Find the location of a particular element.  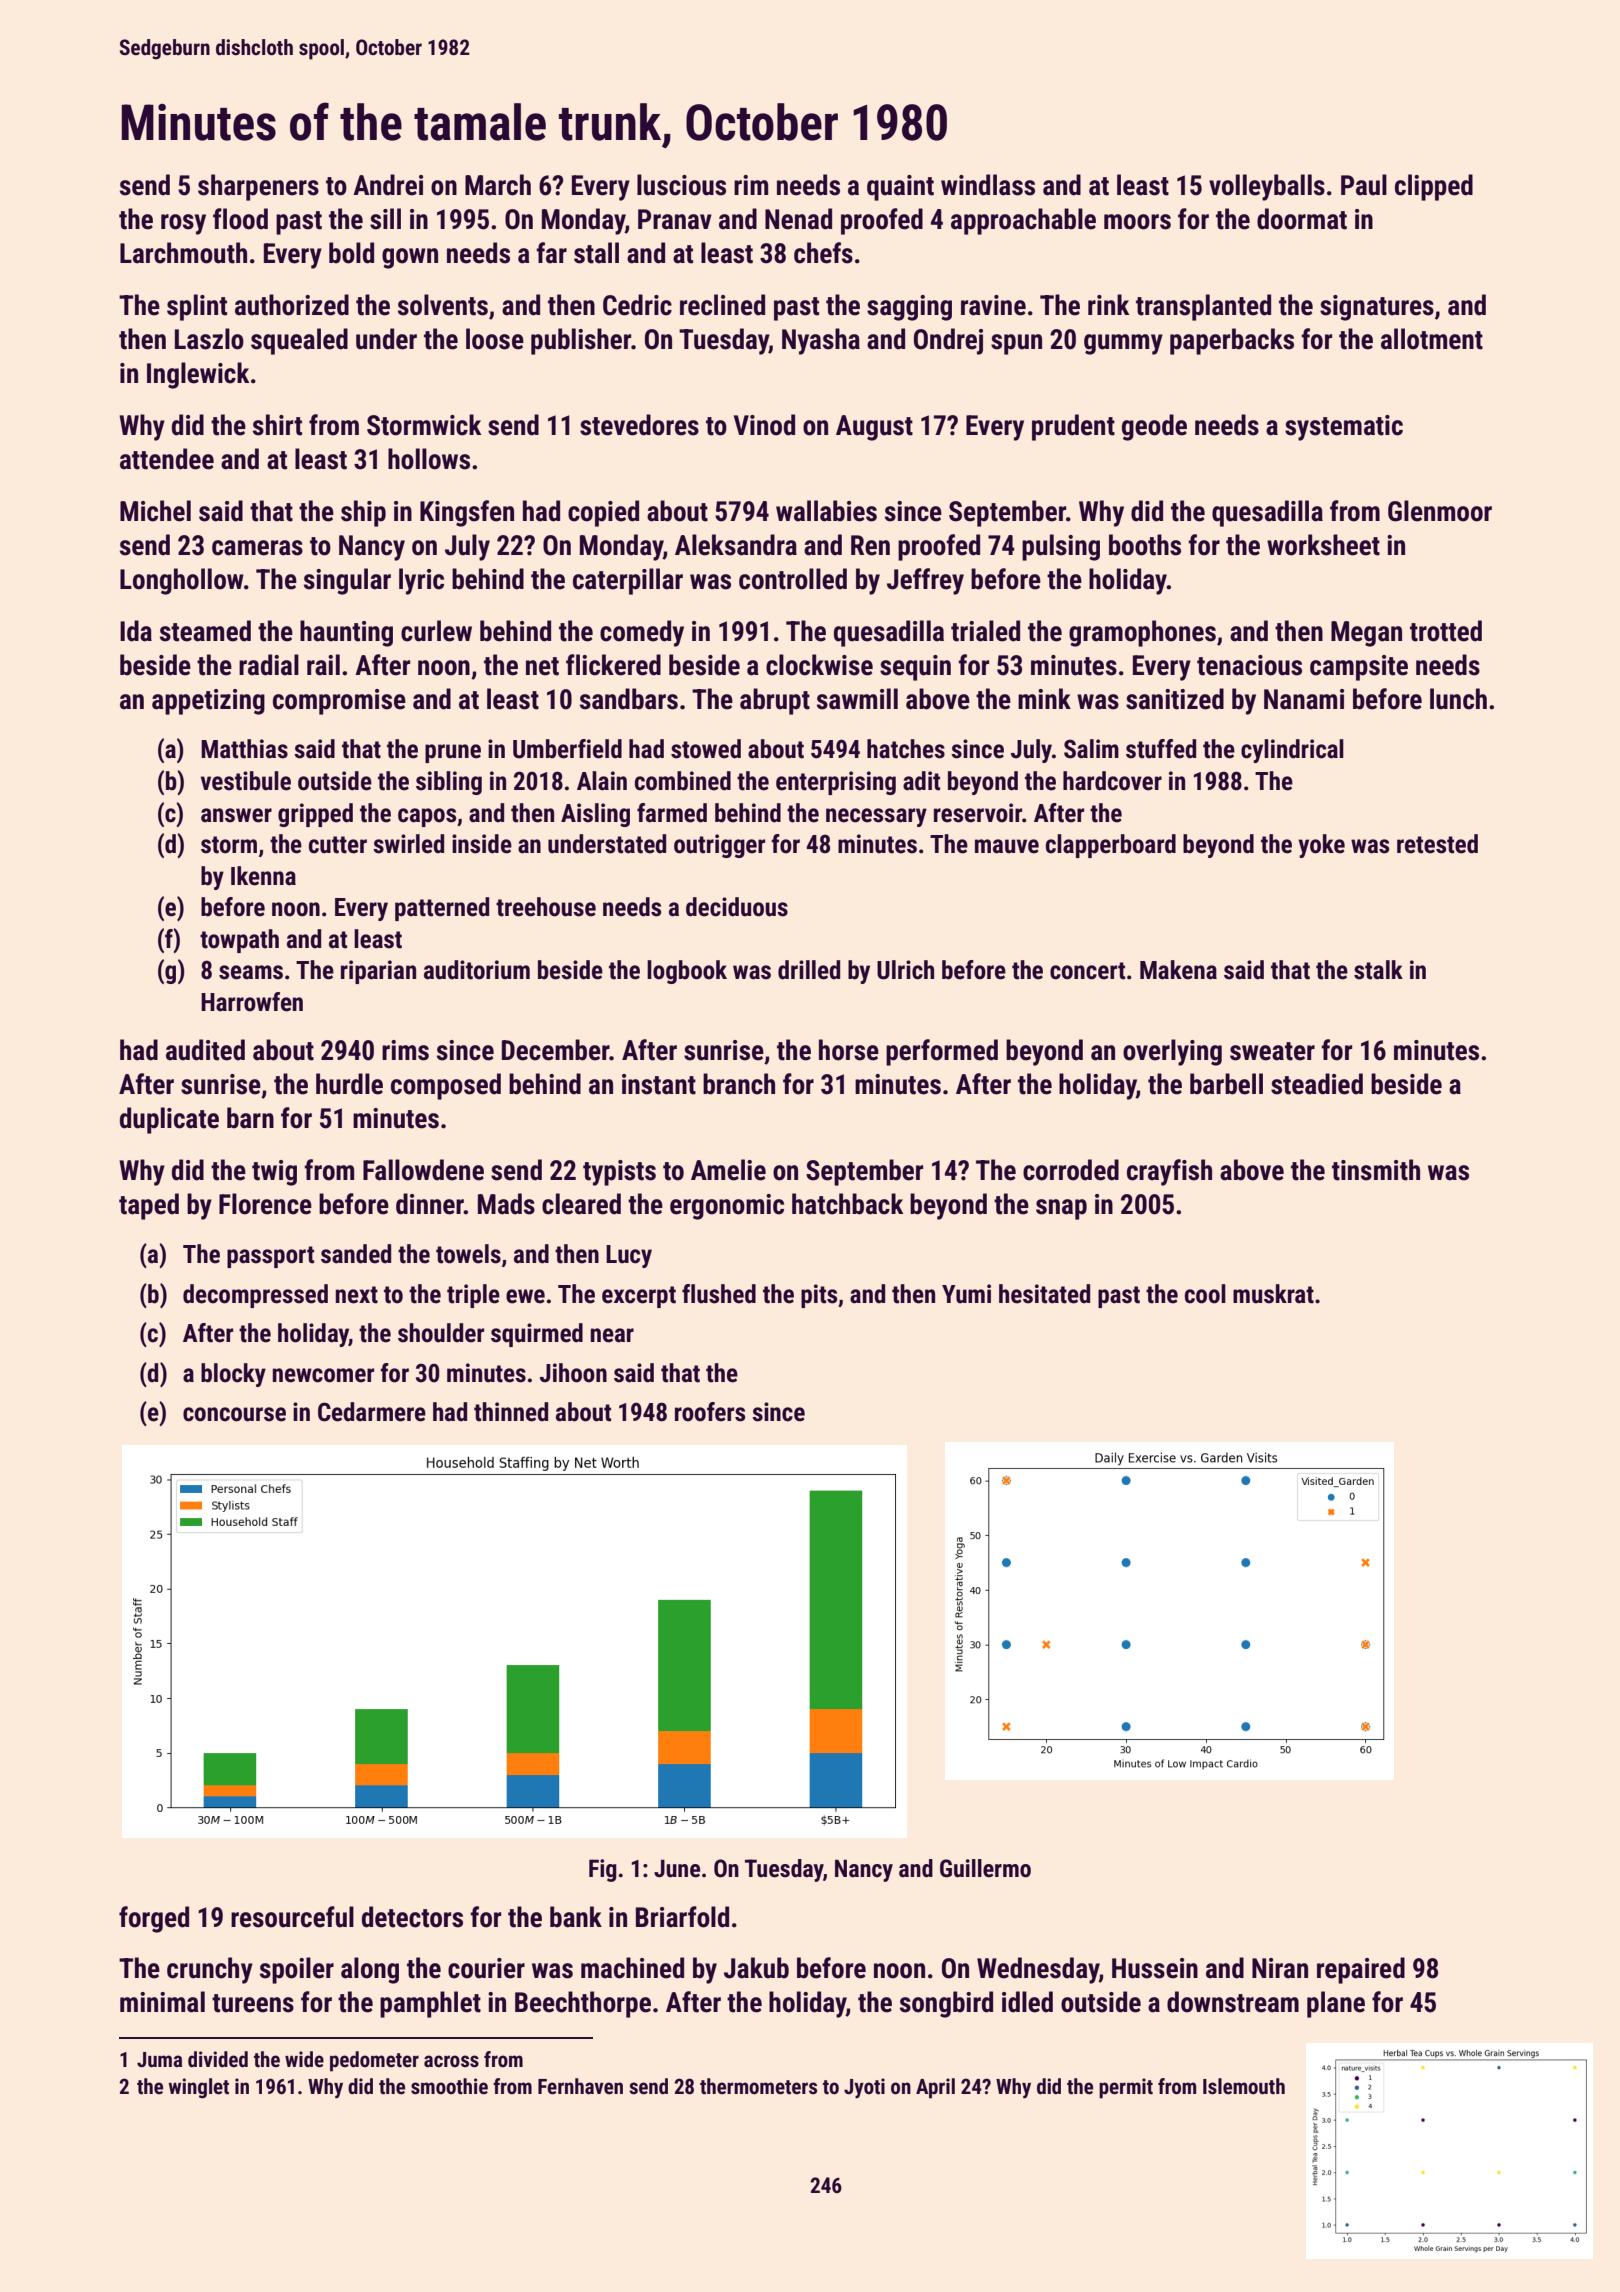

retested is located at coordinates (1437, 844).
